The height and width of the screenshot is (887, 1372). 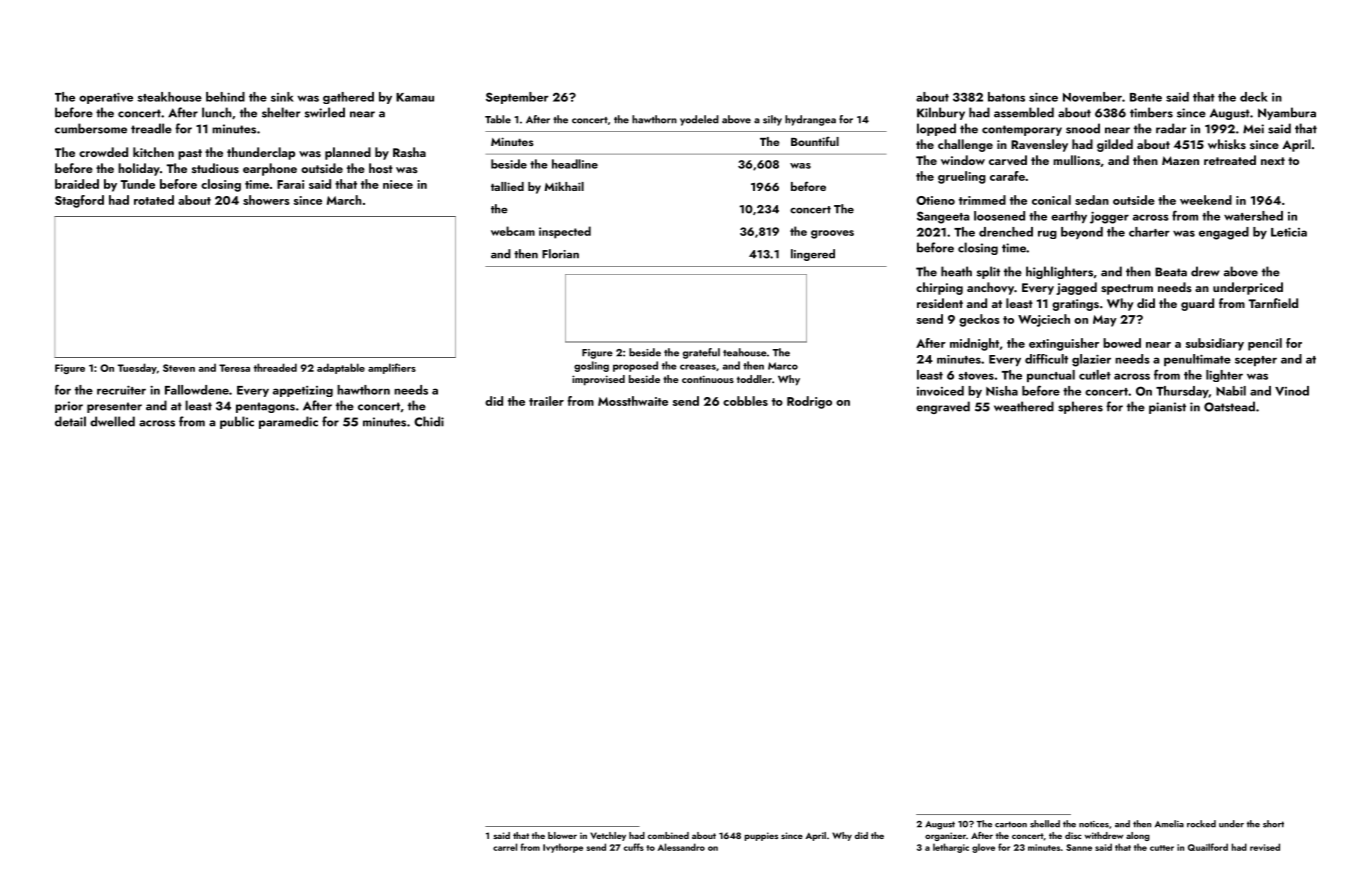 What do you see at coordinates (288, 422) in the screenshot?
I see `paramedic` at bounding box center [288, 422].
